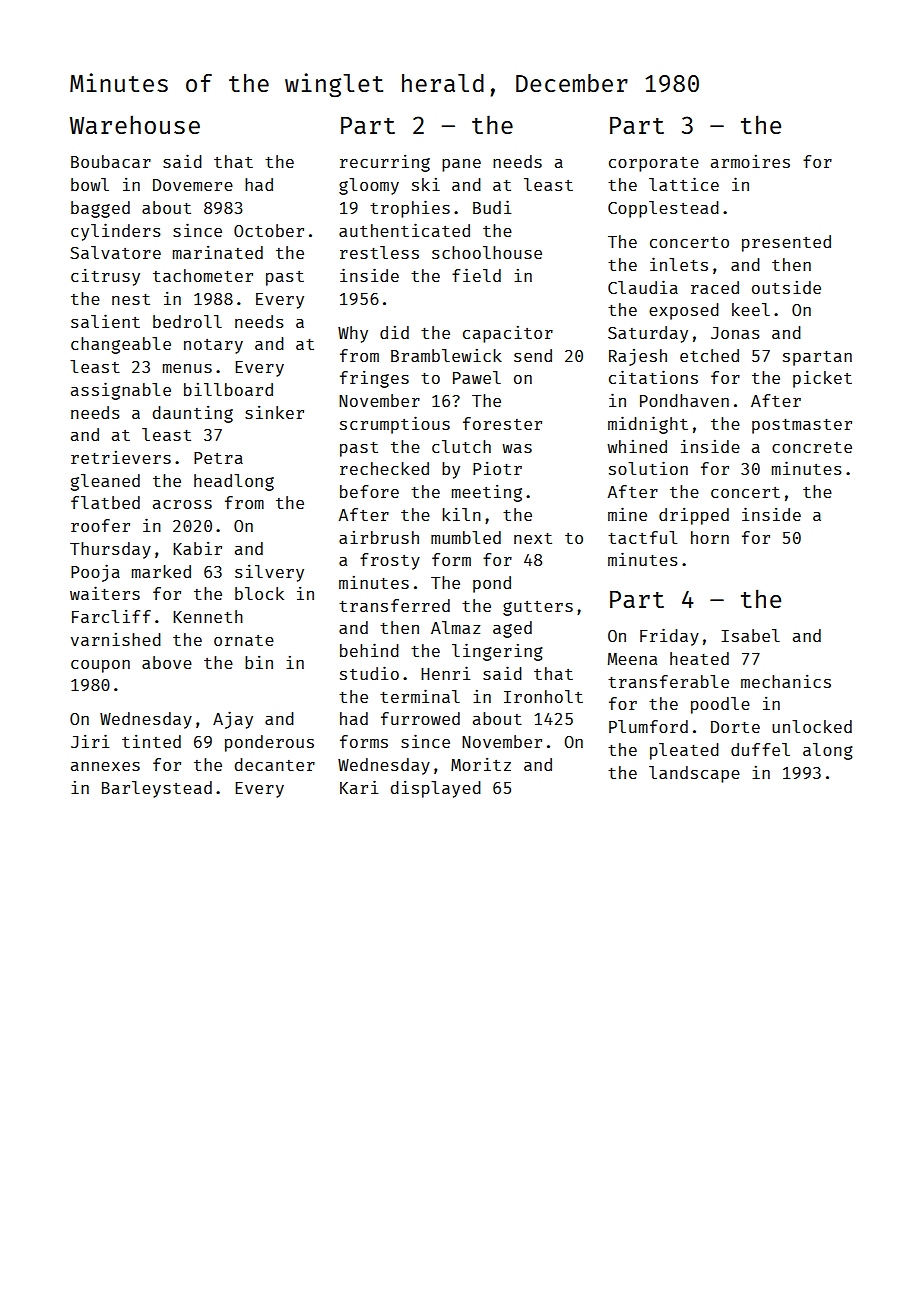 The height and width of the image is (1308, 924). I want to click on Warehouse, so click(135, 124).
